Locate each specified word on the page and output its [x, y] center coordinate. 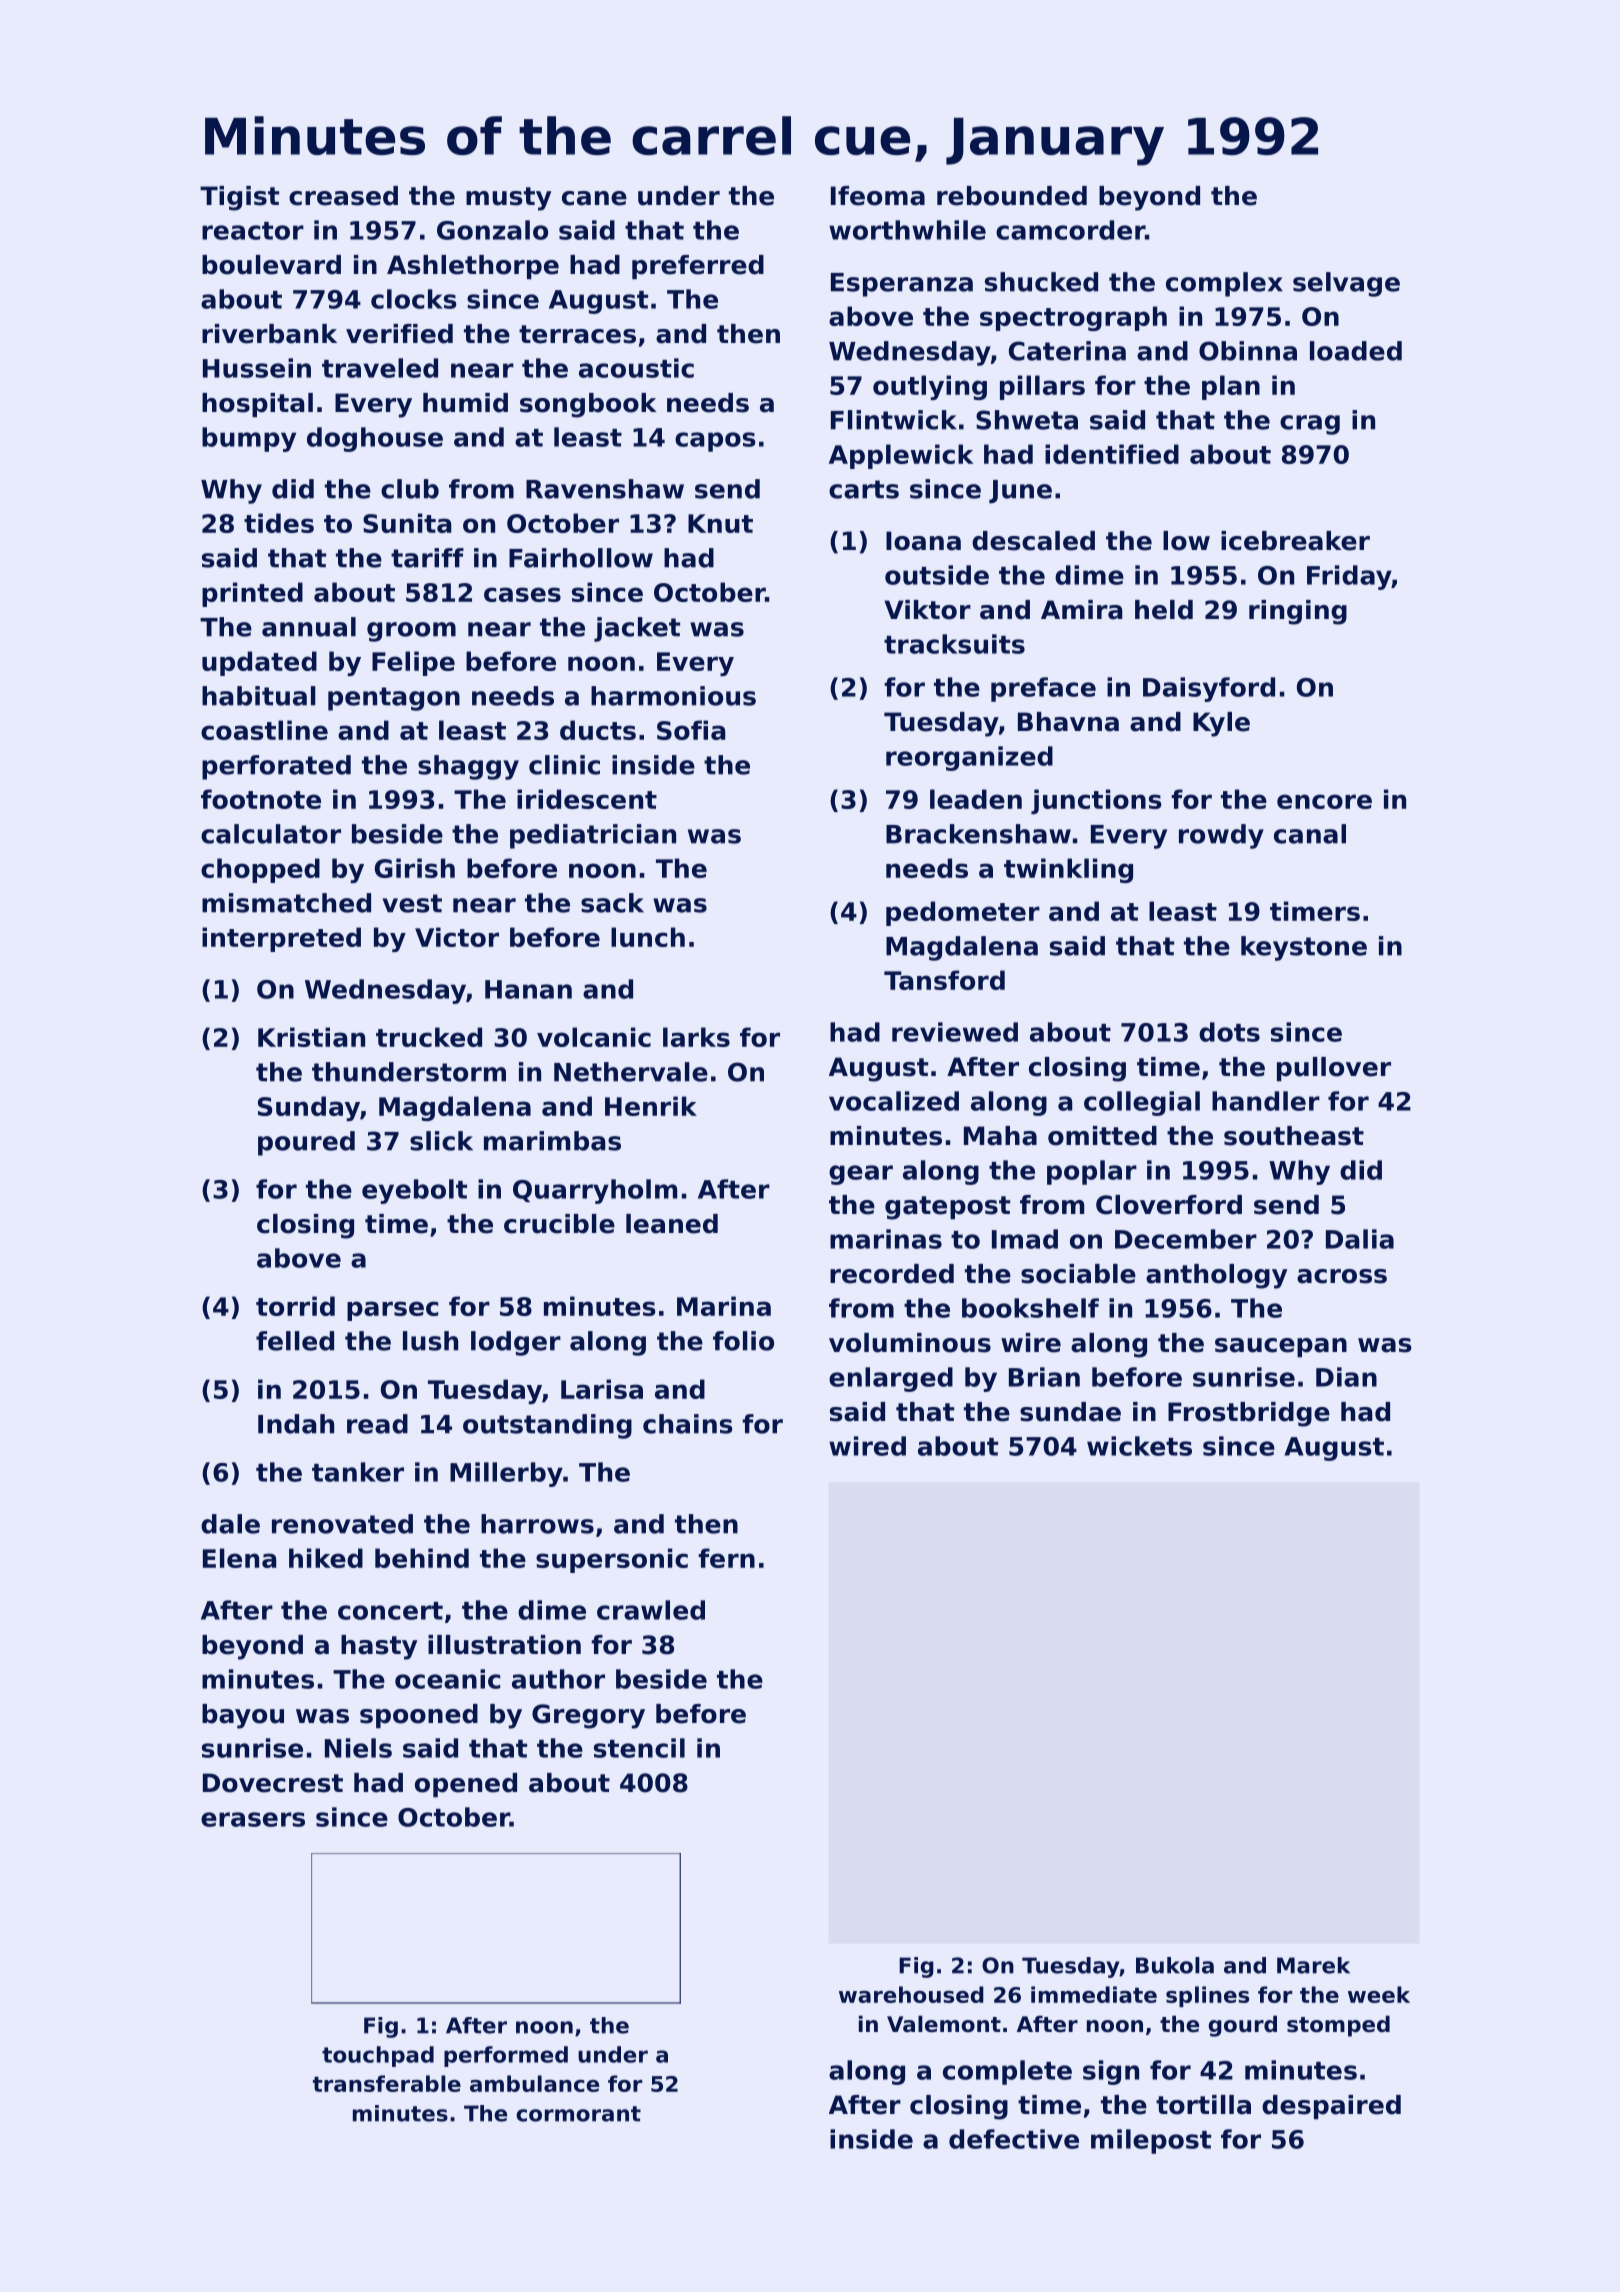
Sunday [309, 1108]
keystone [1304, 948]
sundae [1070, 1412]
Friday [1349, 577]
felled [295, 1341]
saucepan [1281, 1347]
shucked [1041, 282]
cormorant [578, 2114]
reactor [253, 231]
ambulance [534, 2083]
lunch [648, 937]
